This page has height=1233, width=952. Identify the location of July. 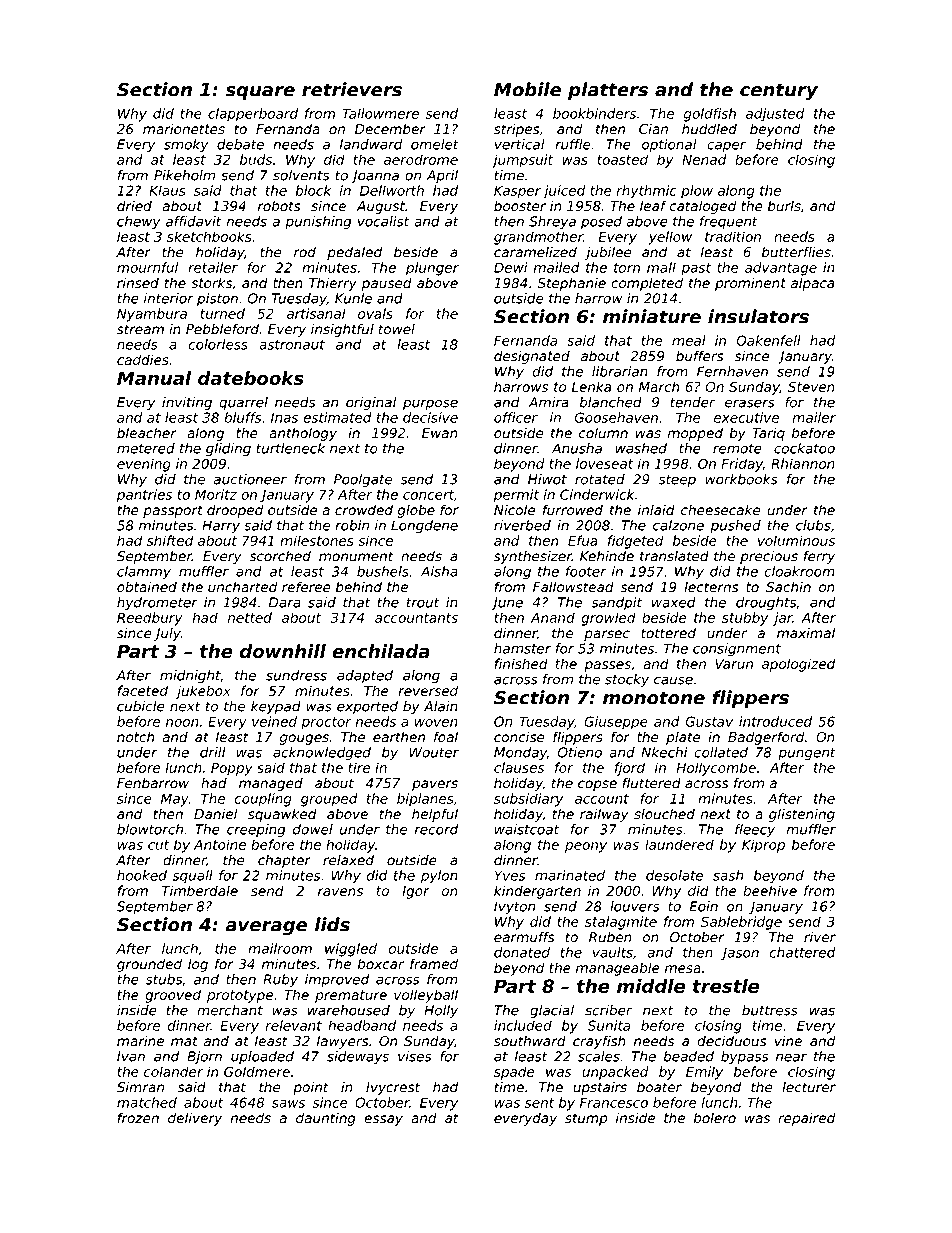
(167, 634).
